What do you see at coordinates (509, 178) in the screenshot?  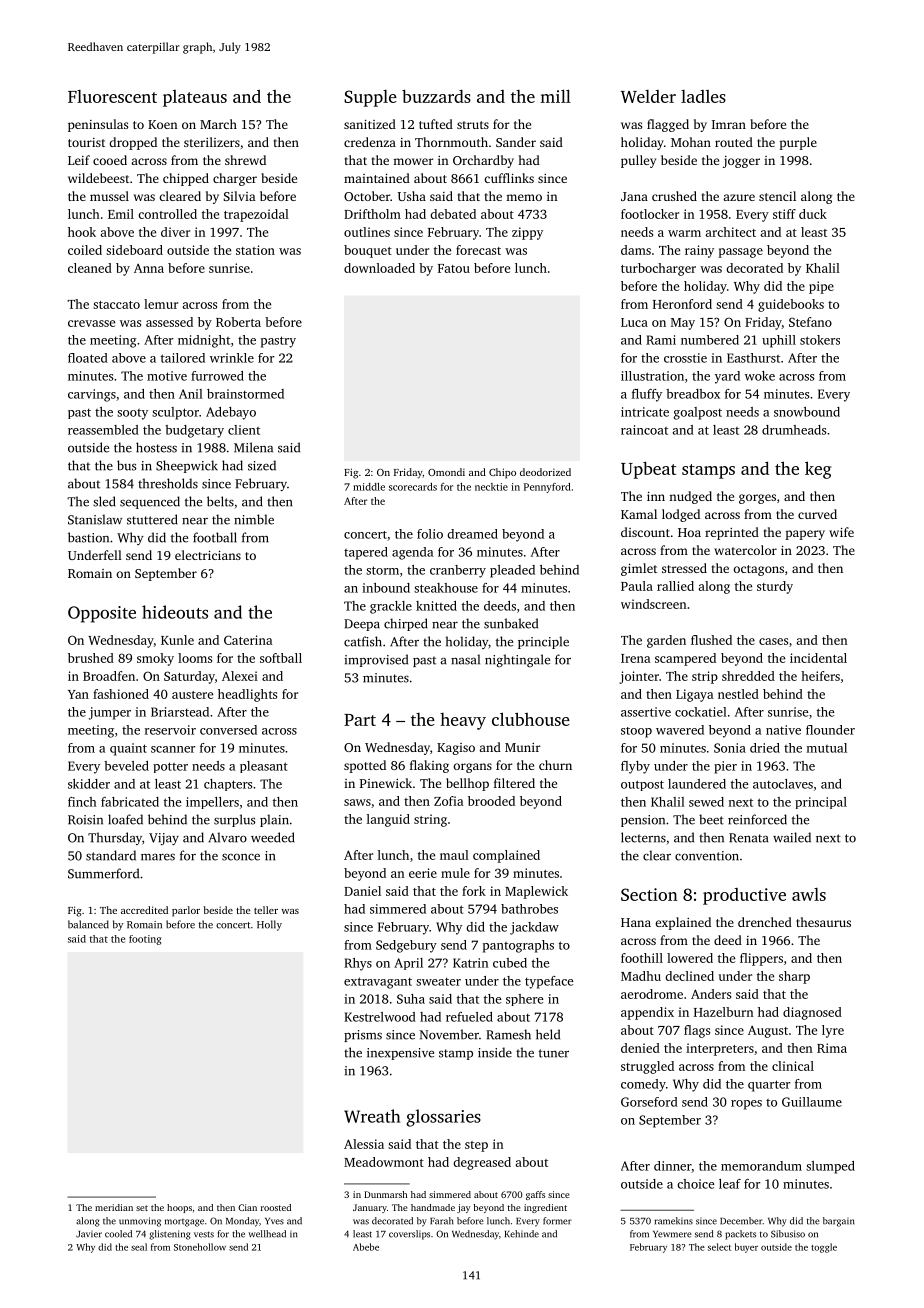 I see `cufflinks` at bounding box center [509, 178].
